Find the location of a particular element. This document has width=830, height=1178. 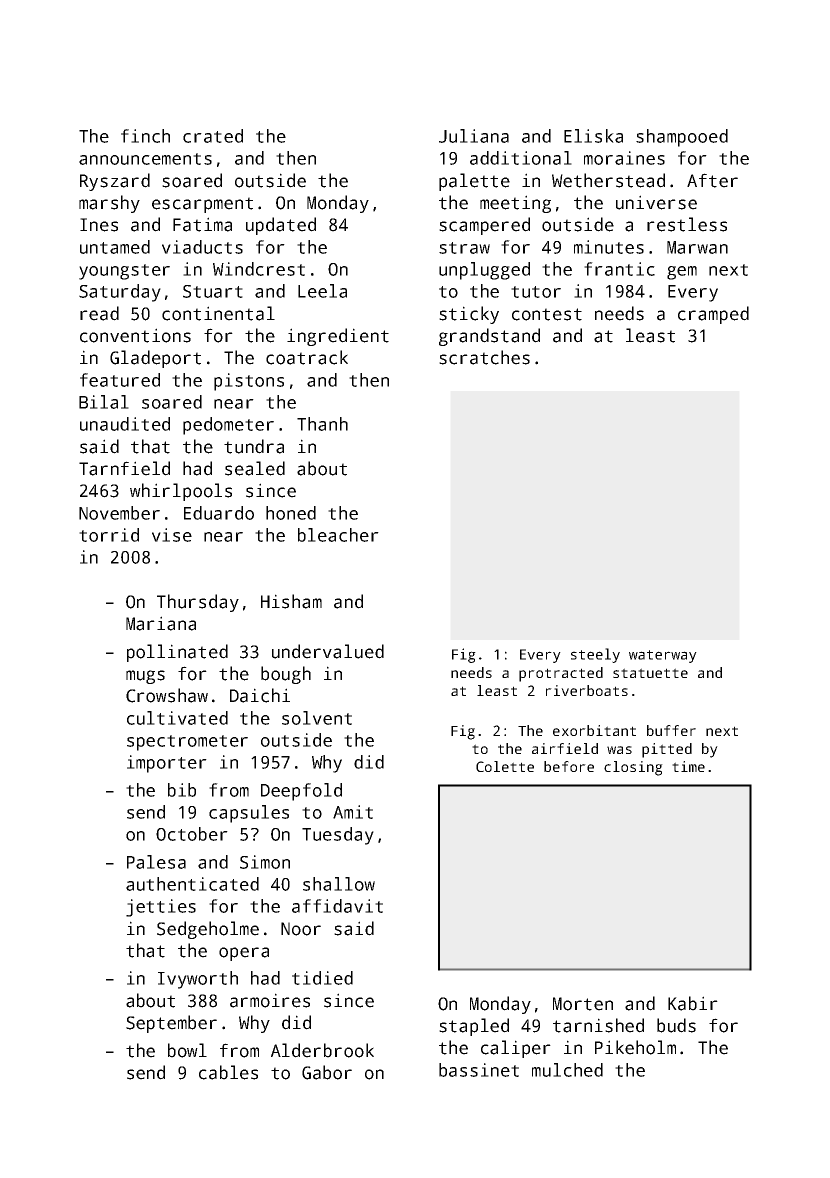

cramped is located at coordinates (713, 315).
